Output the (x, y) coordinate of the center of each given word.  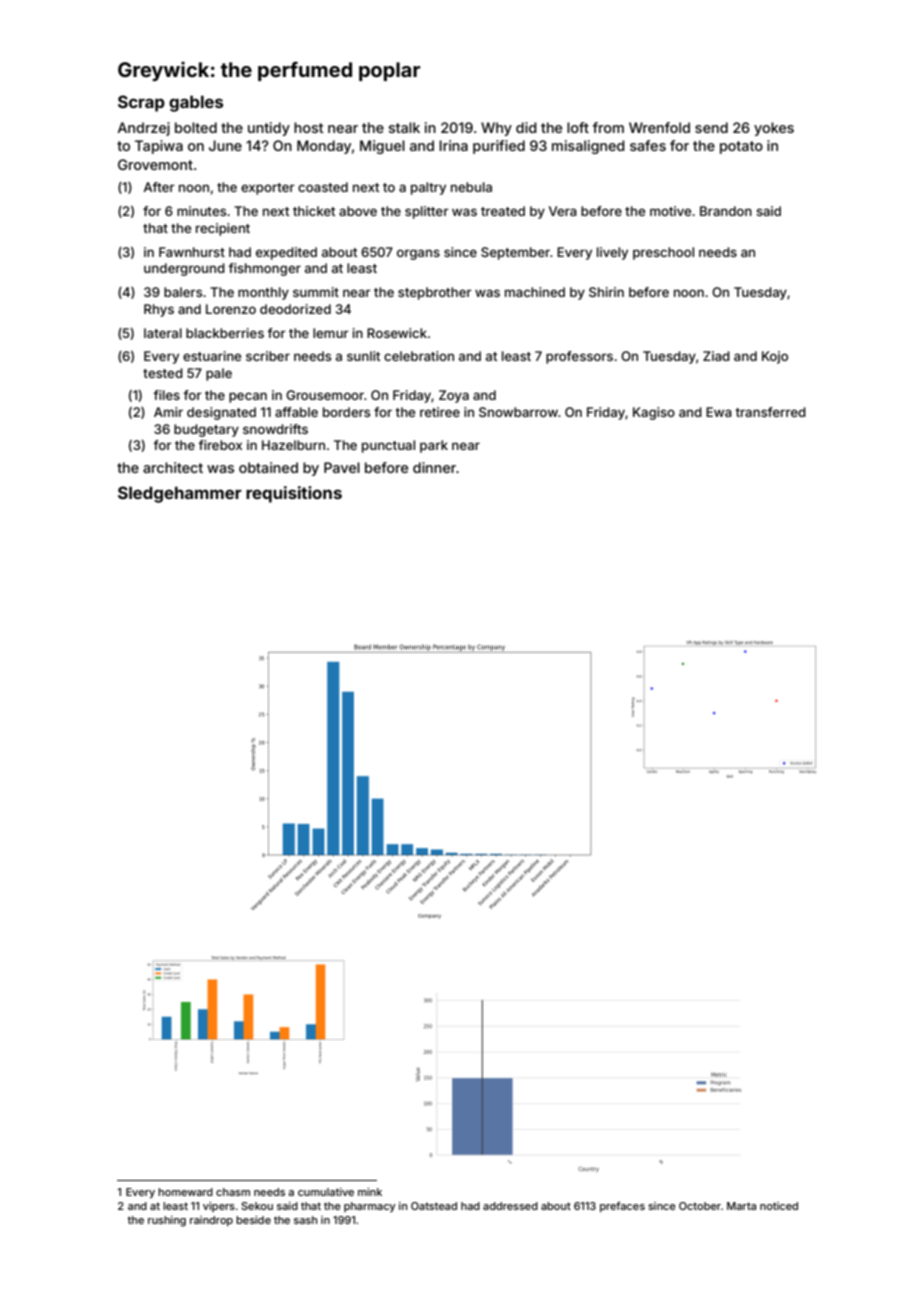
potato (741, 147)
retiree (440, 412)
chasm (233, 1192)
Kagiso (654, 413)
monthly (263, 293)
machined (535, 292)
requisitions (294, 494)
